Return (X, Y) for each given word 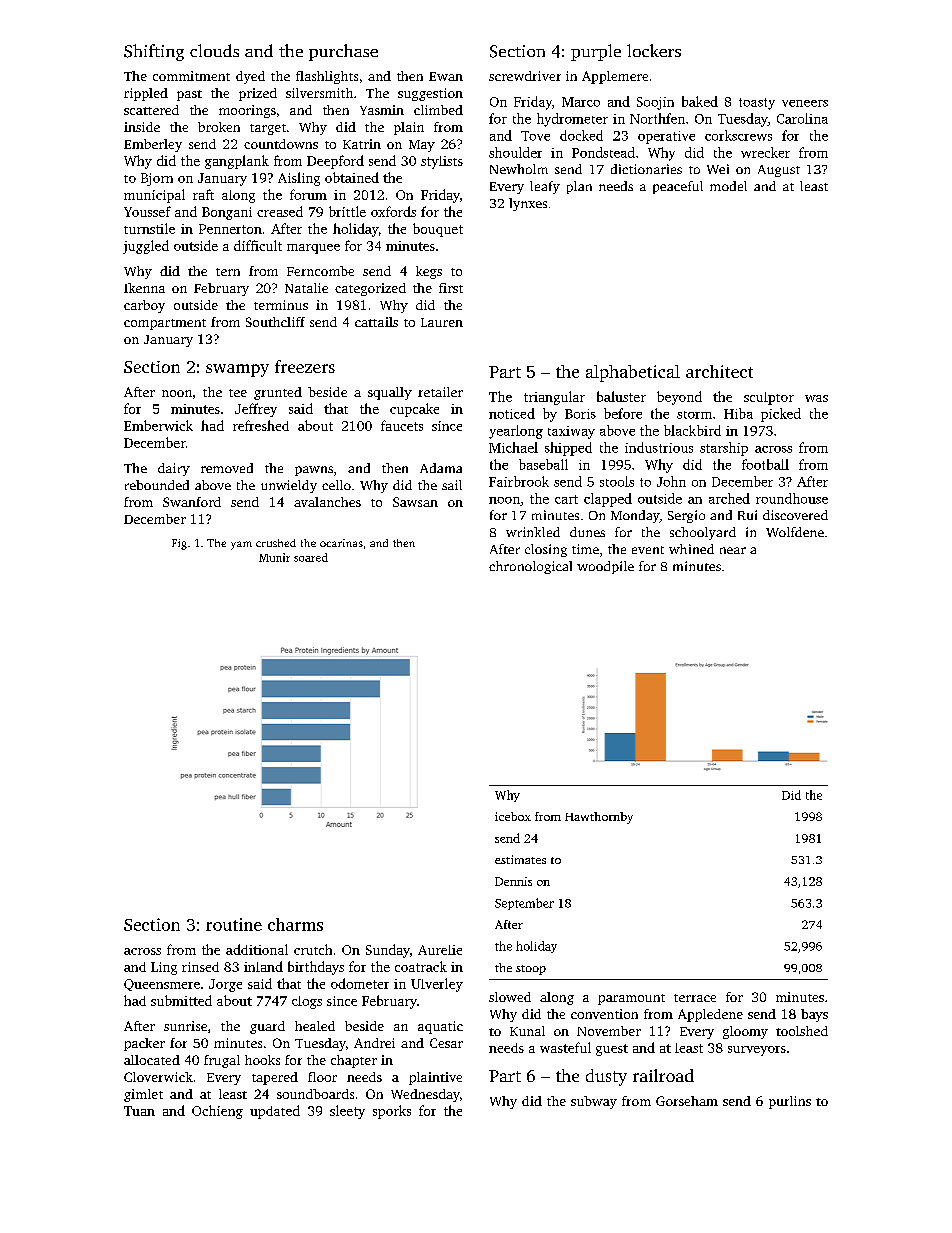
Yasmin (382, 110)
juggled (146, 247)
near (733, 550)
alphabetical (633, 373)
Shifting (154, 52)
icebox (513, 816)
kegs (429, 272)
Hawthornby (599, 818)
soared (311, 557)
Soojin (655, 103)
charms (295, 924)
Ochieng (217, 1112)
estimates (520, 859)
